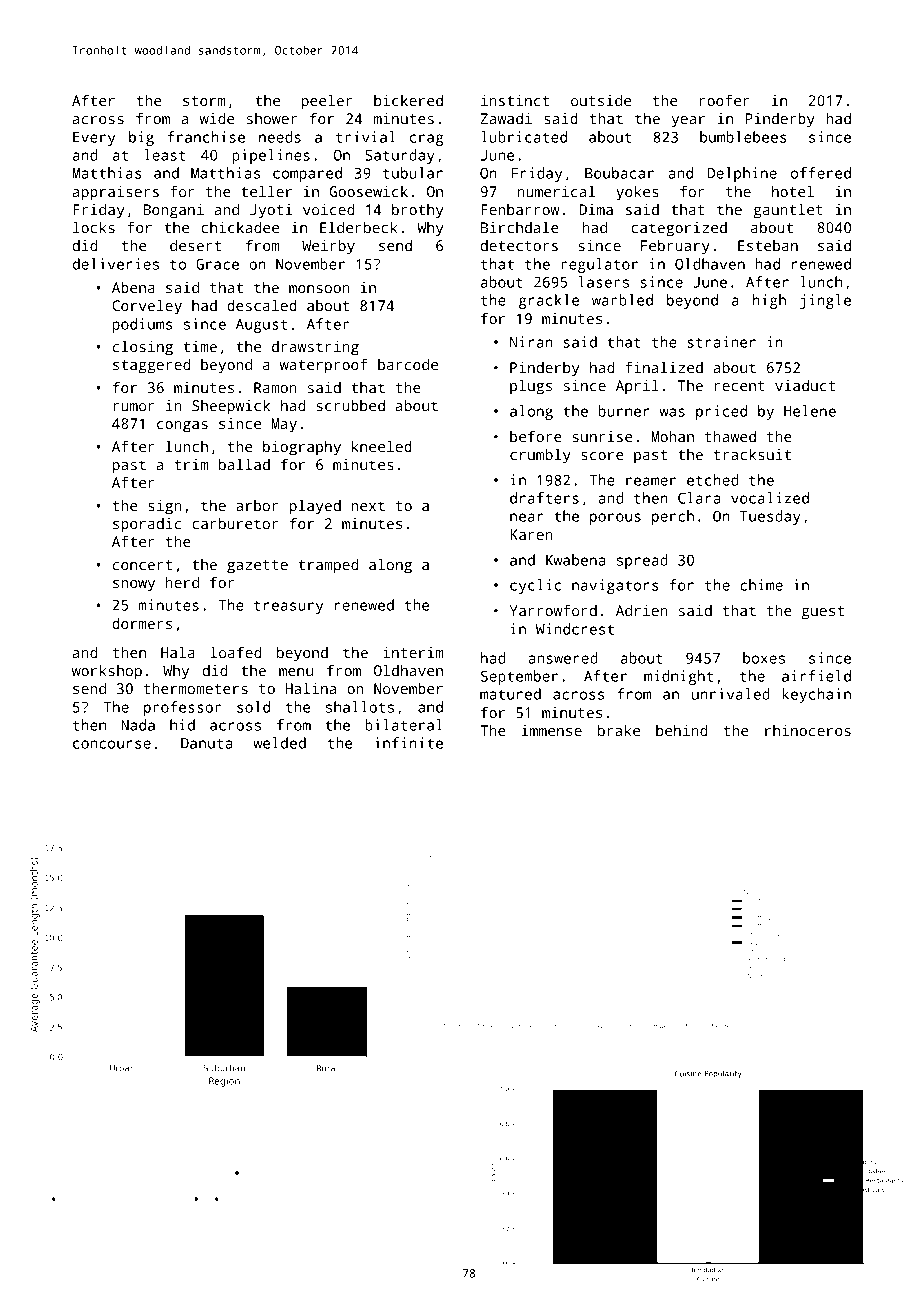 This page has height=1308, width=924. What do you see at coordinates (742, 174) in the page?
I see `Delphine` at bounding box center [742, 174].
